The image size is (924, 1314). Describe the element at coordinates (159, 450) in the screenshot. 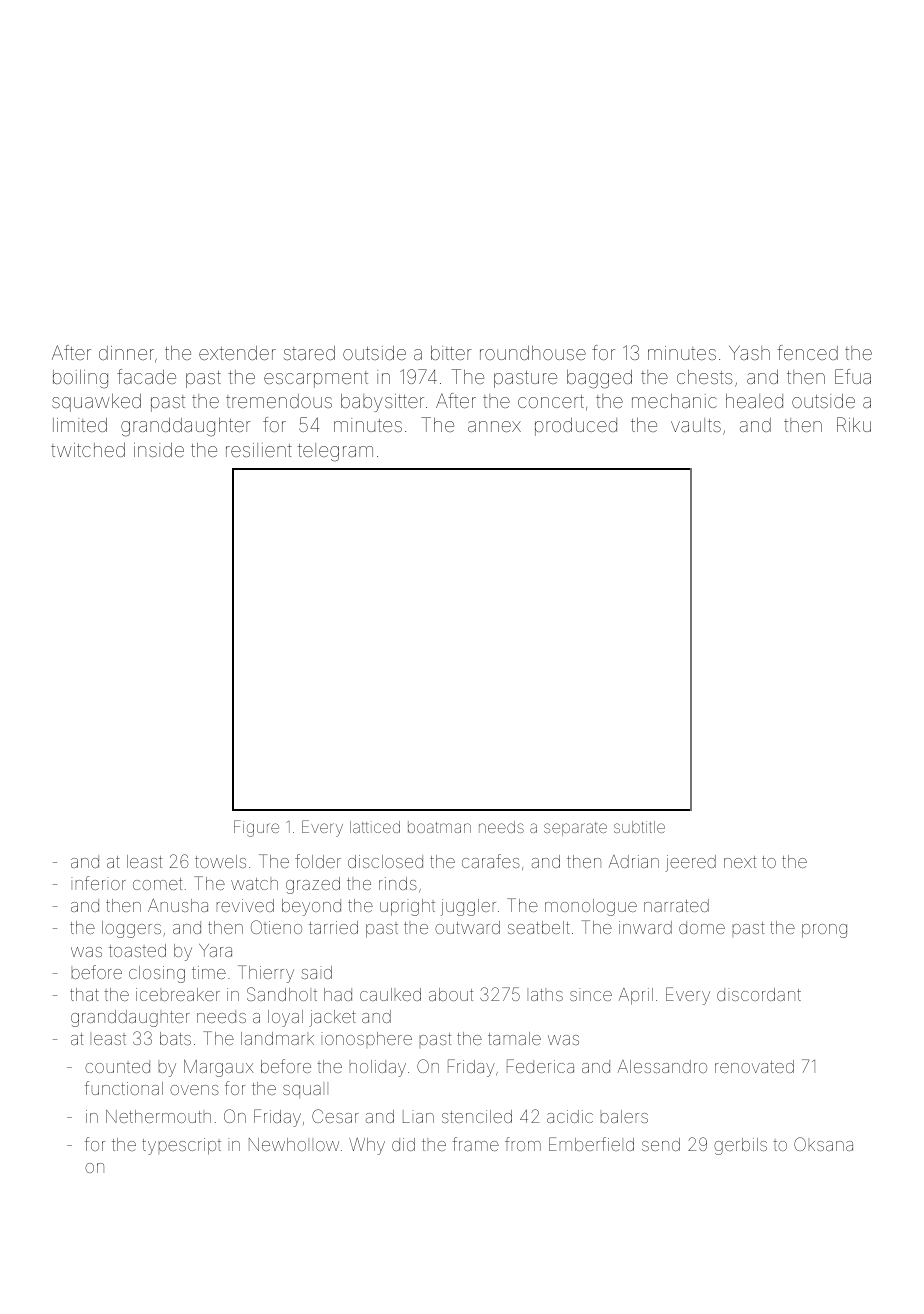

I see `inside` at that location.
